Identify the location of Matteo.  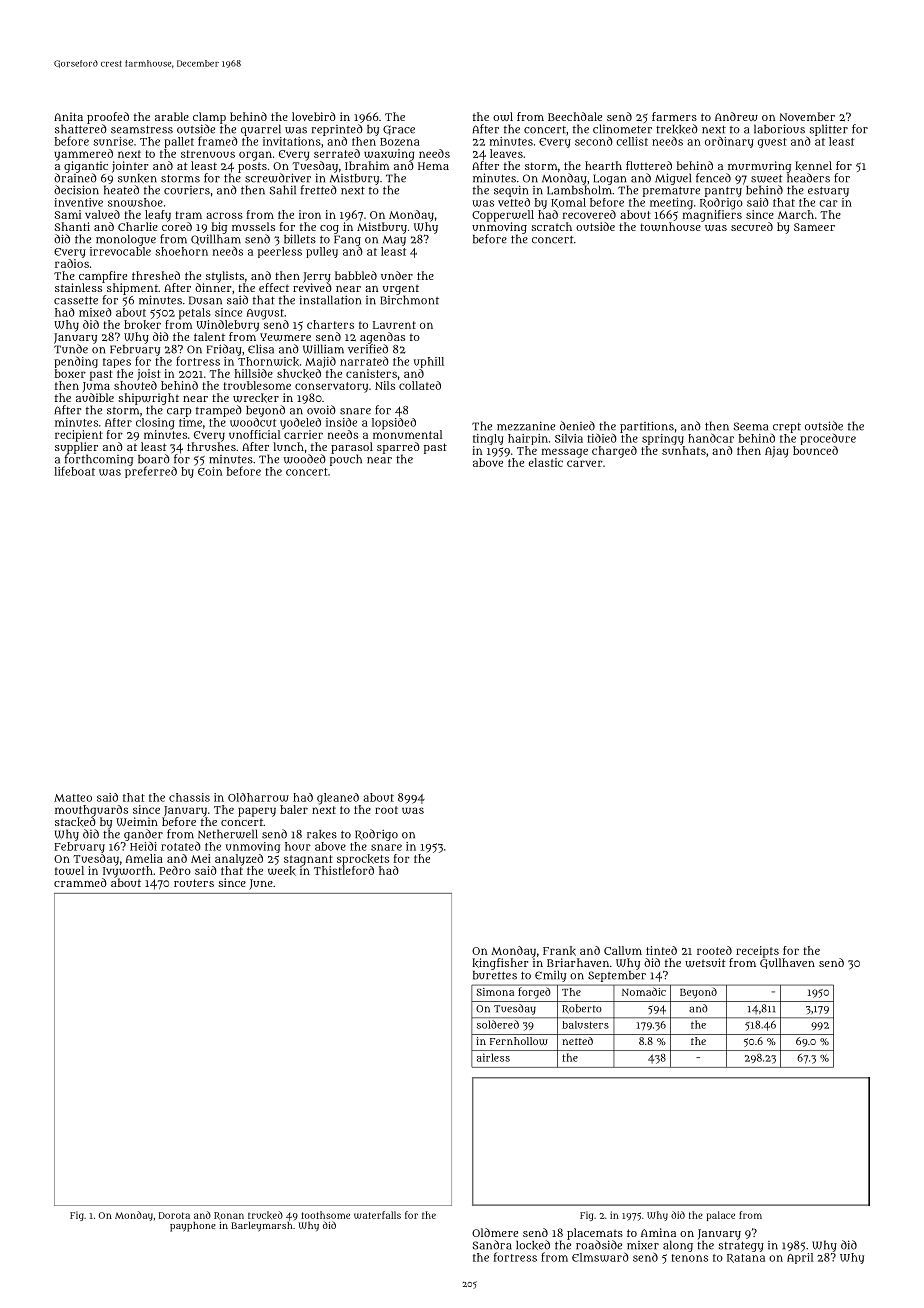
(73, 798).
